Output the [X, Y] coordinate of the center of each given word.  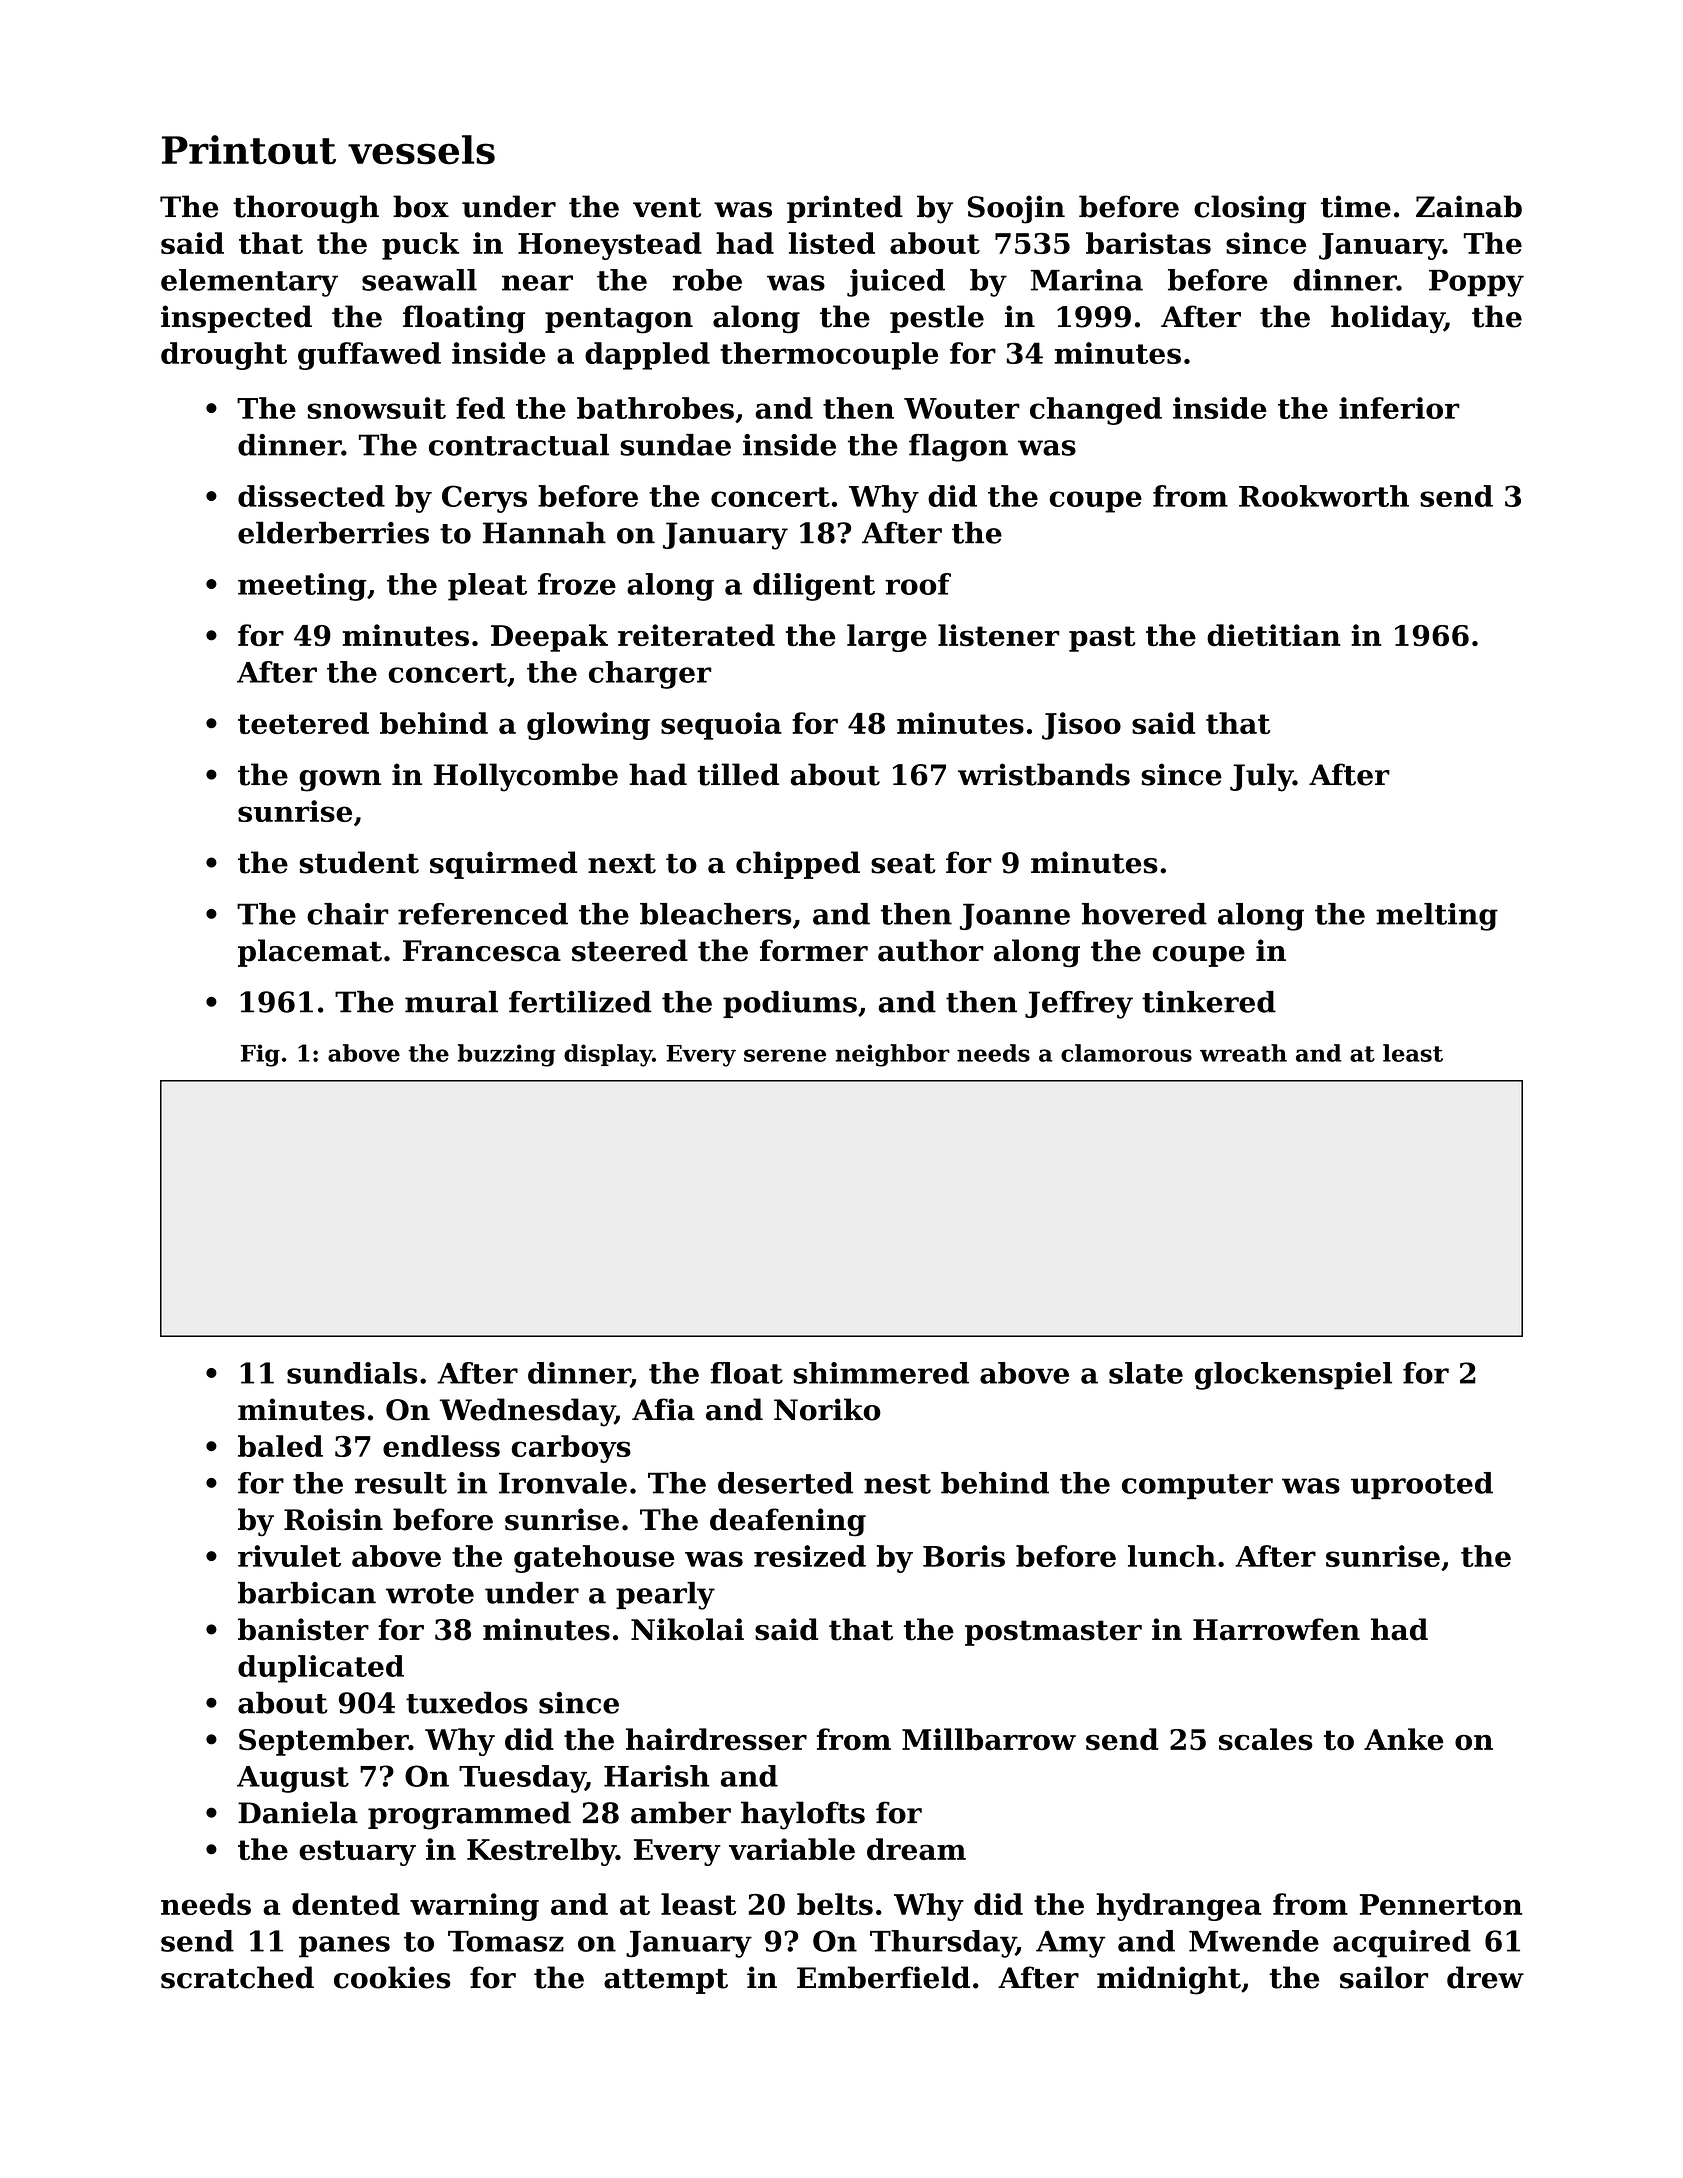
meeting [302, 587]
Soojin [1016, 209]
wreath [1243, 1053]
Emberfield [883, 1977]
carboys [571, 1449]
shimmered [881, 1373]
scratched [237, 1977]
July [1261, 777]
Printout [249, 150]
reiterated [696, 635]
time [1356, 206]
